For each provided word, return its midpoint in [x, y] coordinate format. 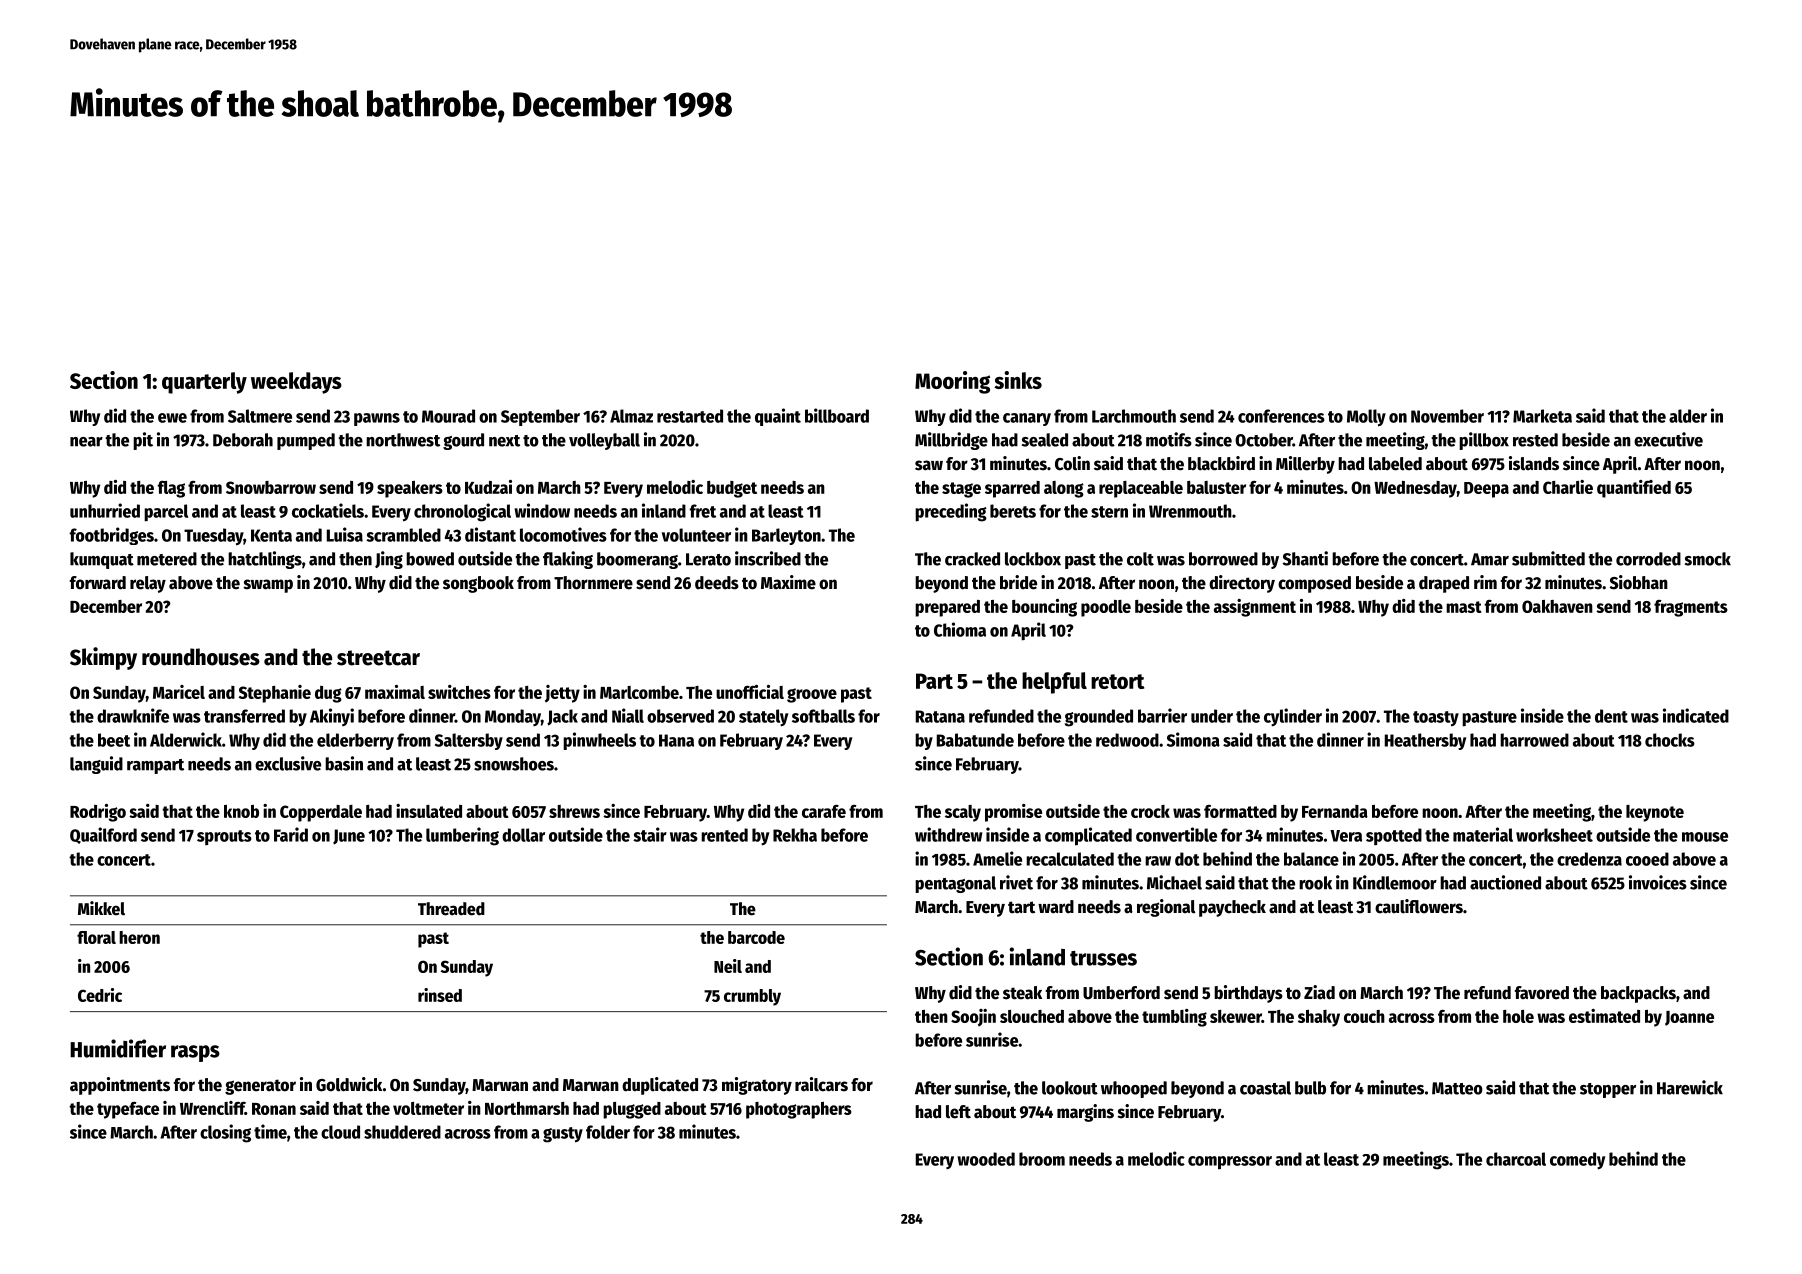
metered [167, 559]
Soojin [973, 1017]
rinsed [440, 995]
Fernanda [1335, 811]
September [540, 417]
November [1447, 416]
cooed [1647, 859]
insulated [429, 811]
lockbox [1033, 559]
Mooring [952, 382]
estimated [1604, 1016]
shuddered [402, 1132]
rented [724, 835]
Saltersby [469, 741]
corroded [1648, 559]
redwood [1127, 740]
